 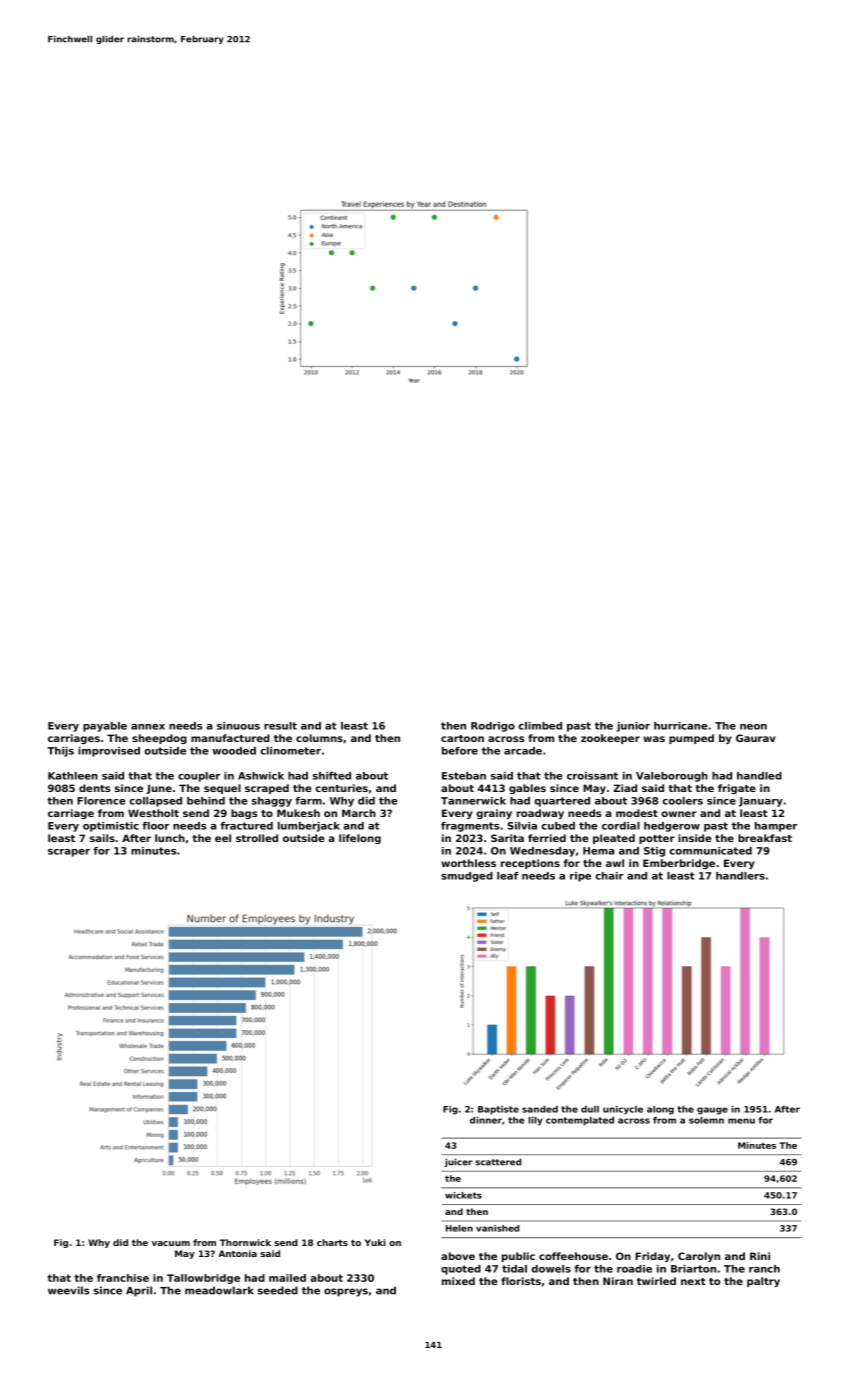 What do you see at coordinates (498, 1110) in the screenshot?
I see `Baptiste` at bounding box center [498, 1110].
